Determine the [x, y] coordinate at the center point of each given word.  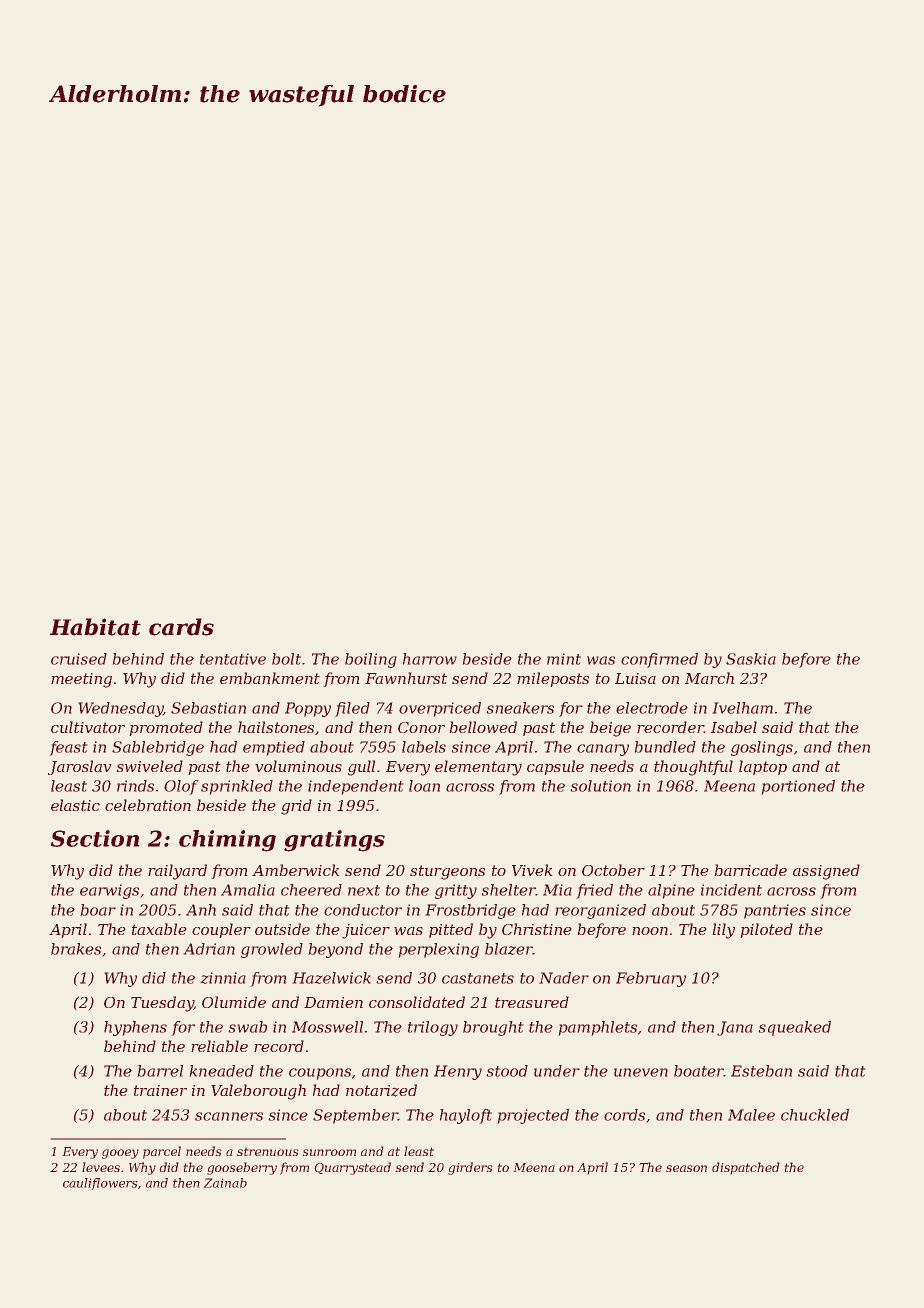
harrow [430, 659]
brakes [76, 949]
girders [470, 1168]
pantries [775, 911]
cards [181, 627]
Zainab [225, 1183]
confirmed [659, 660]
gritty [456, 891]
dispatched [746, 1168]
